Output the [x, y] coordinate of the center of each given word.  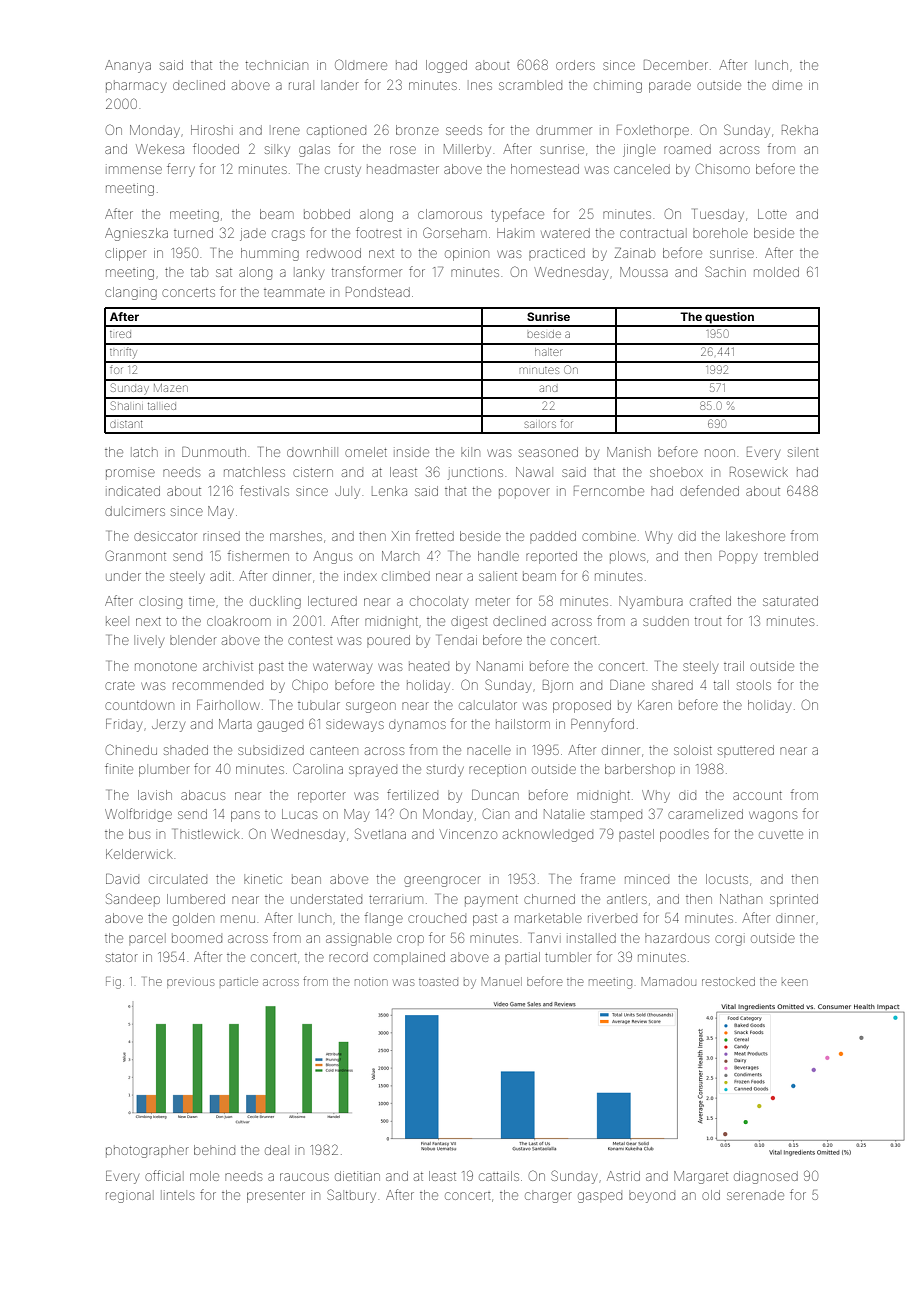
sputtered [746, 750]
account [757, 795]
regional [128, 1197]
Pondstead [378, 292]
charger [548, 1197]
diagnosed [766, 1177]
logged [446, 66]
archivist [228, 666]
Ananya [128, 66]
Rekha [800, 130]
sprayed [373, 771]
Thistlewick [207, 834]
